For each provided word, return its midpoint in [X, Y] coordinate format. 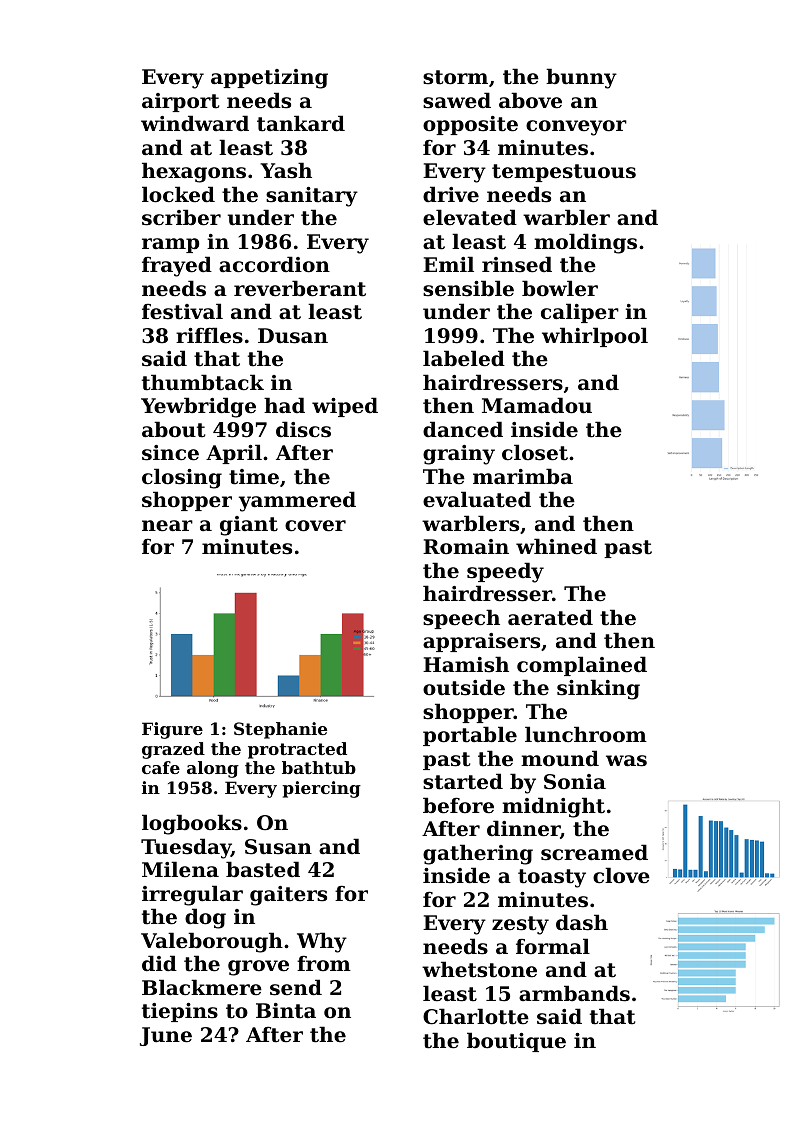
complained [582, 666]
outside [464, 687]
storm [455, 77]
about [173, 429]
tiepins [180, 1012]
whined [556, 546]
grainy [459, 455]
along [213, 769]
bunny [581, 78]
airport [180, 102]
